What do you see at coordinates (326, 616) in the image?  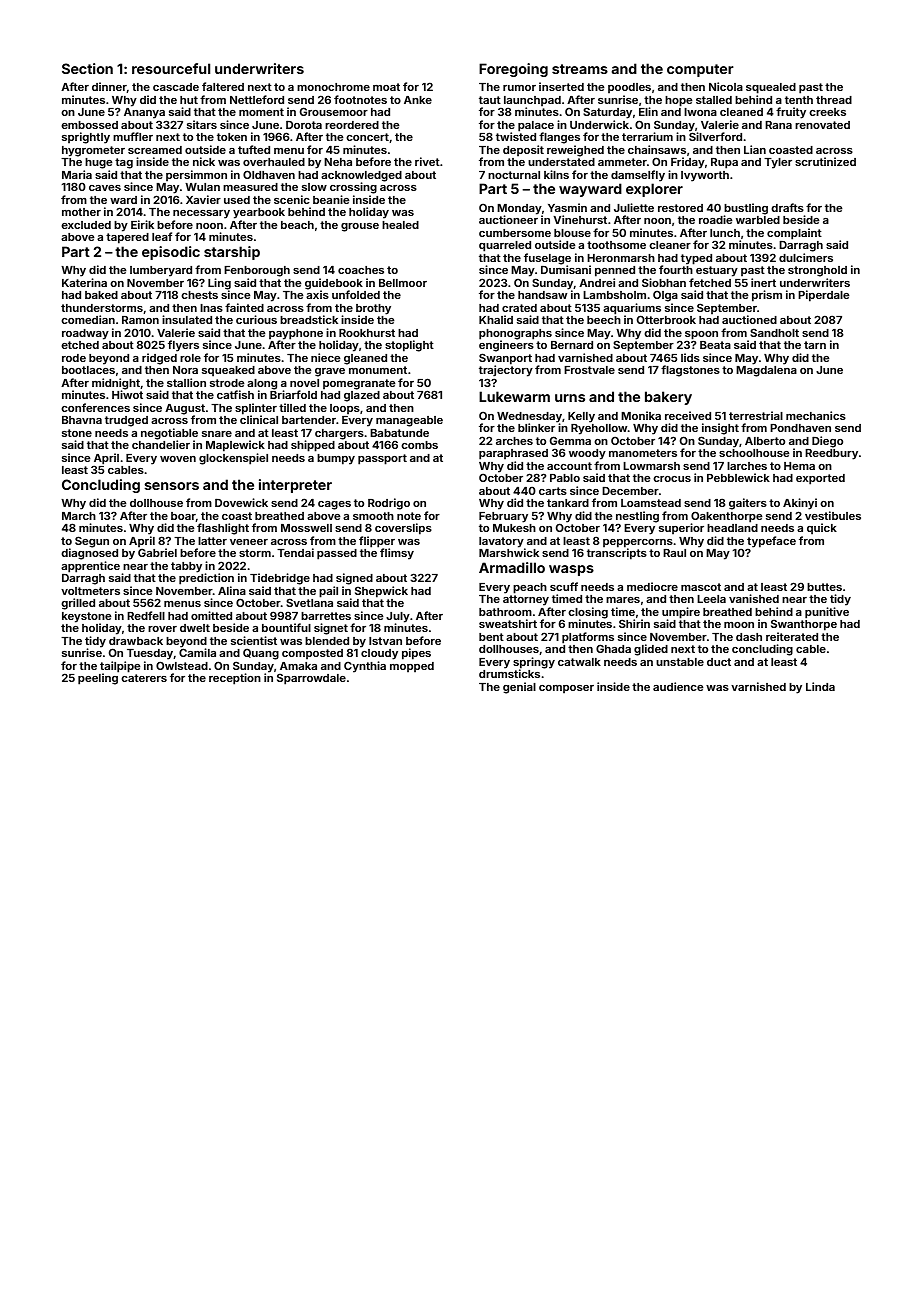 I see `barrettes` at bounding box center [326, 616].
